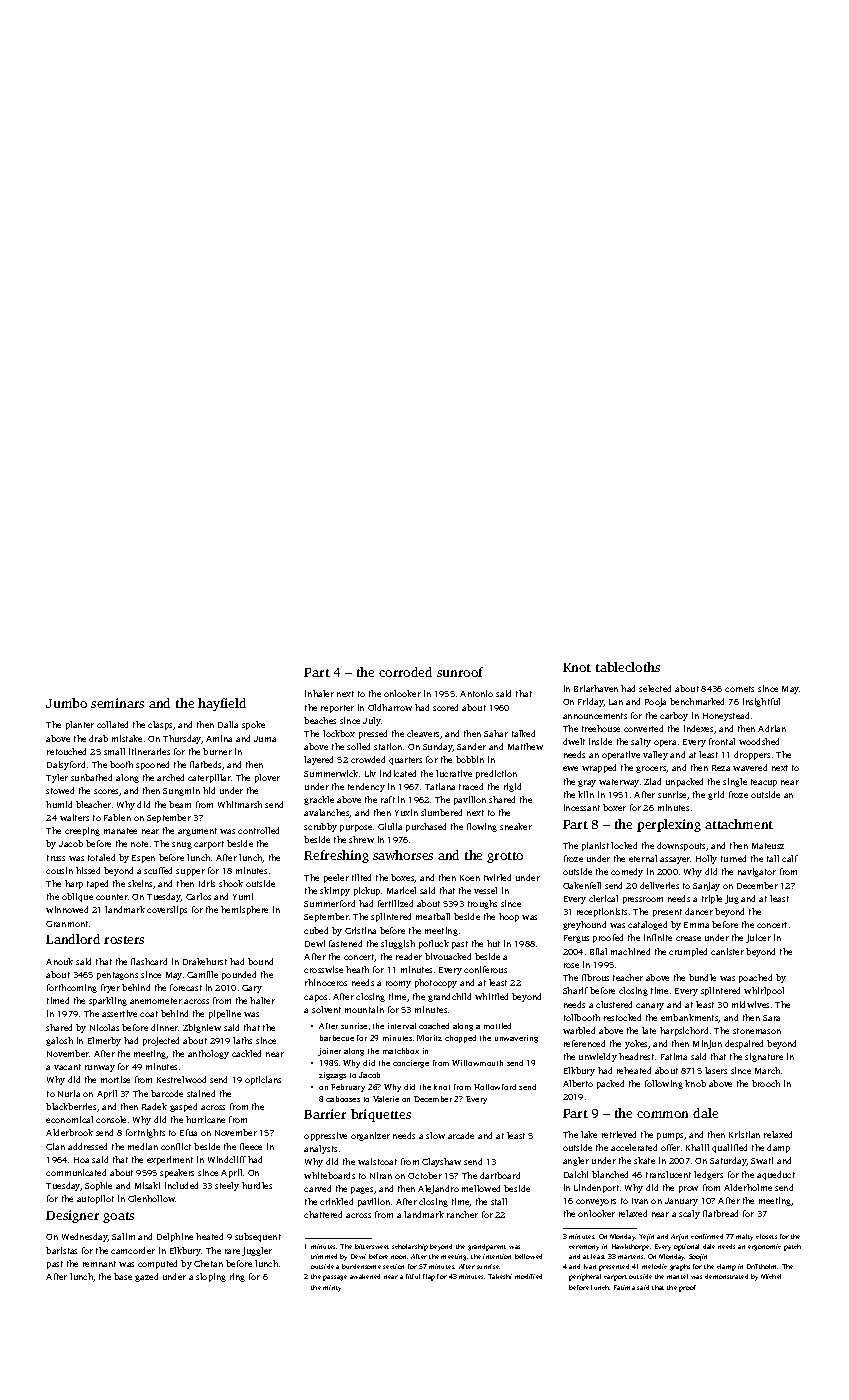 This document has width=849, height=1400. Describe the element at coordinates (403, 855) in the document. I see `sawhorses` at that location.
